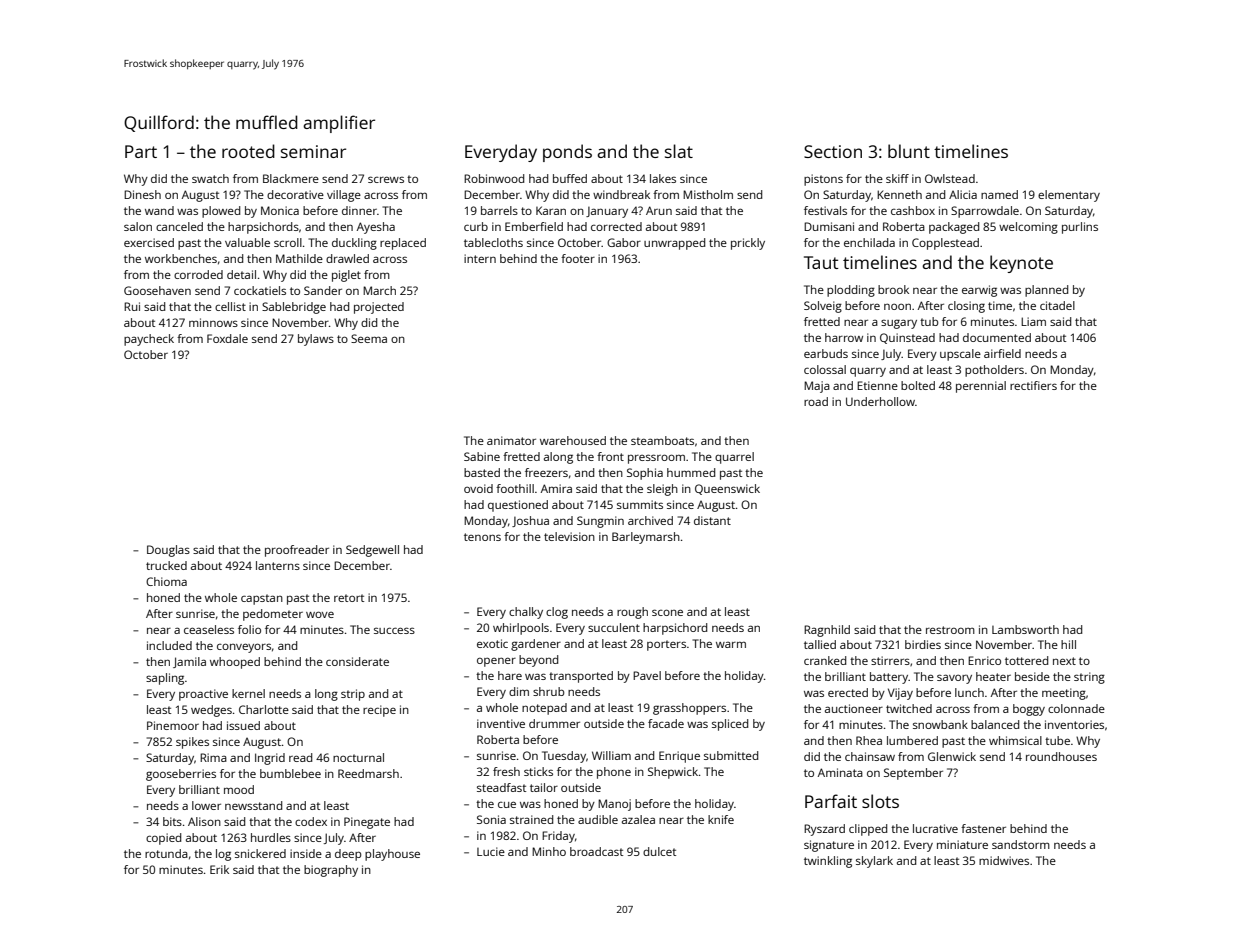 The image size is (1233, 952). I want to click on swatch, so click(210, 178).
